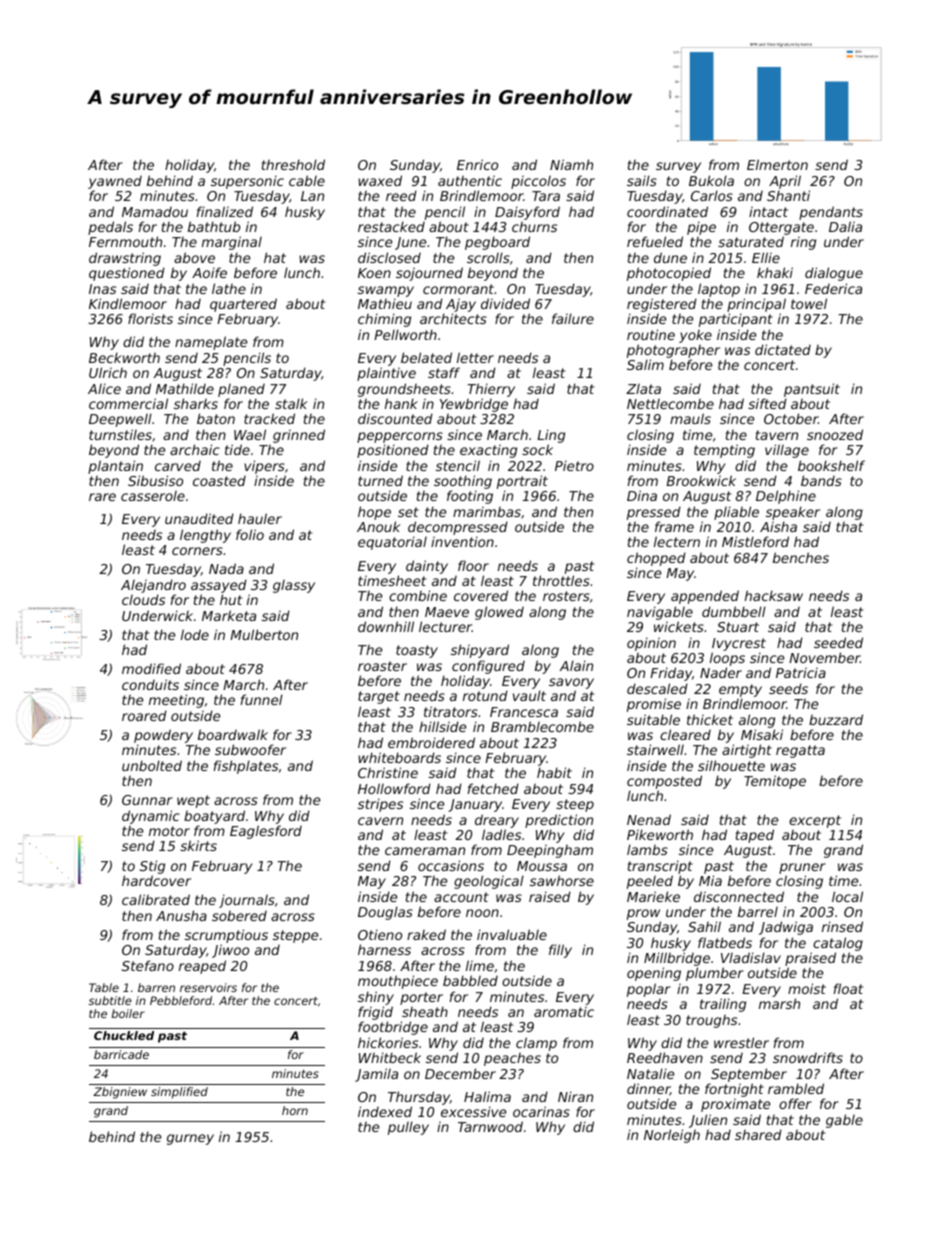 The height and width of the document is (1233, 952). What do you see at coordinates (264, 634) in the document?
I see `Mulberton` at bounding box center [264, 634].
